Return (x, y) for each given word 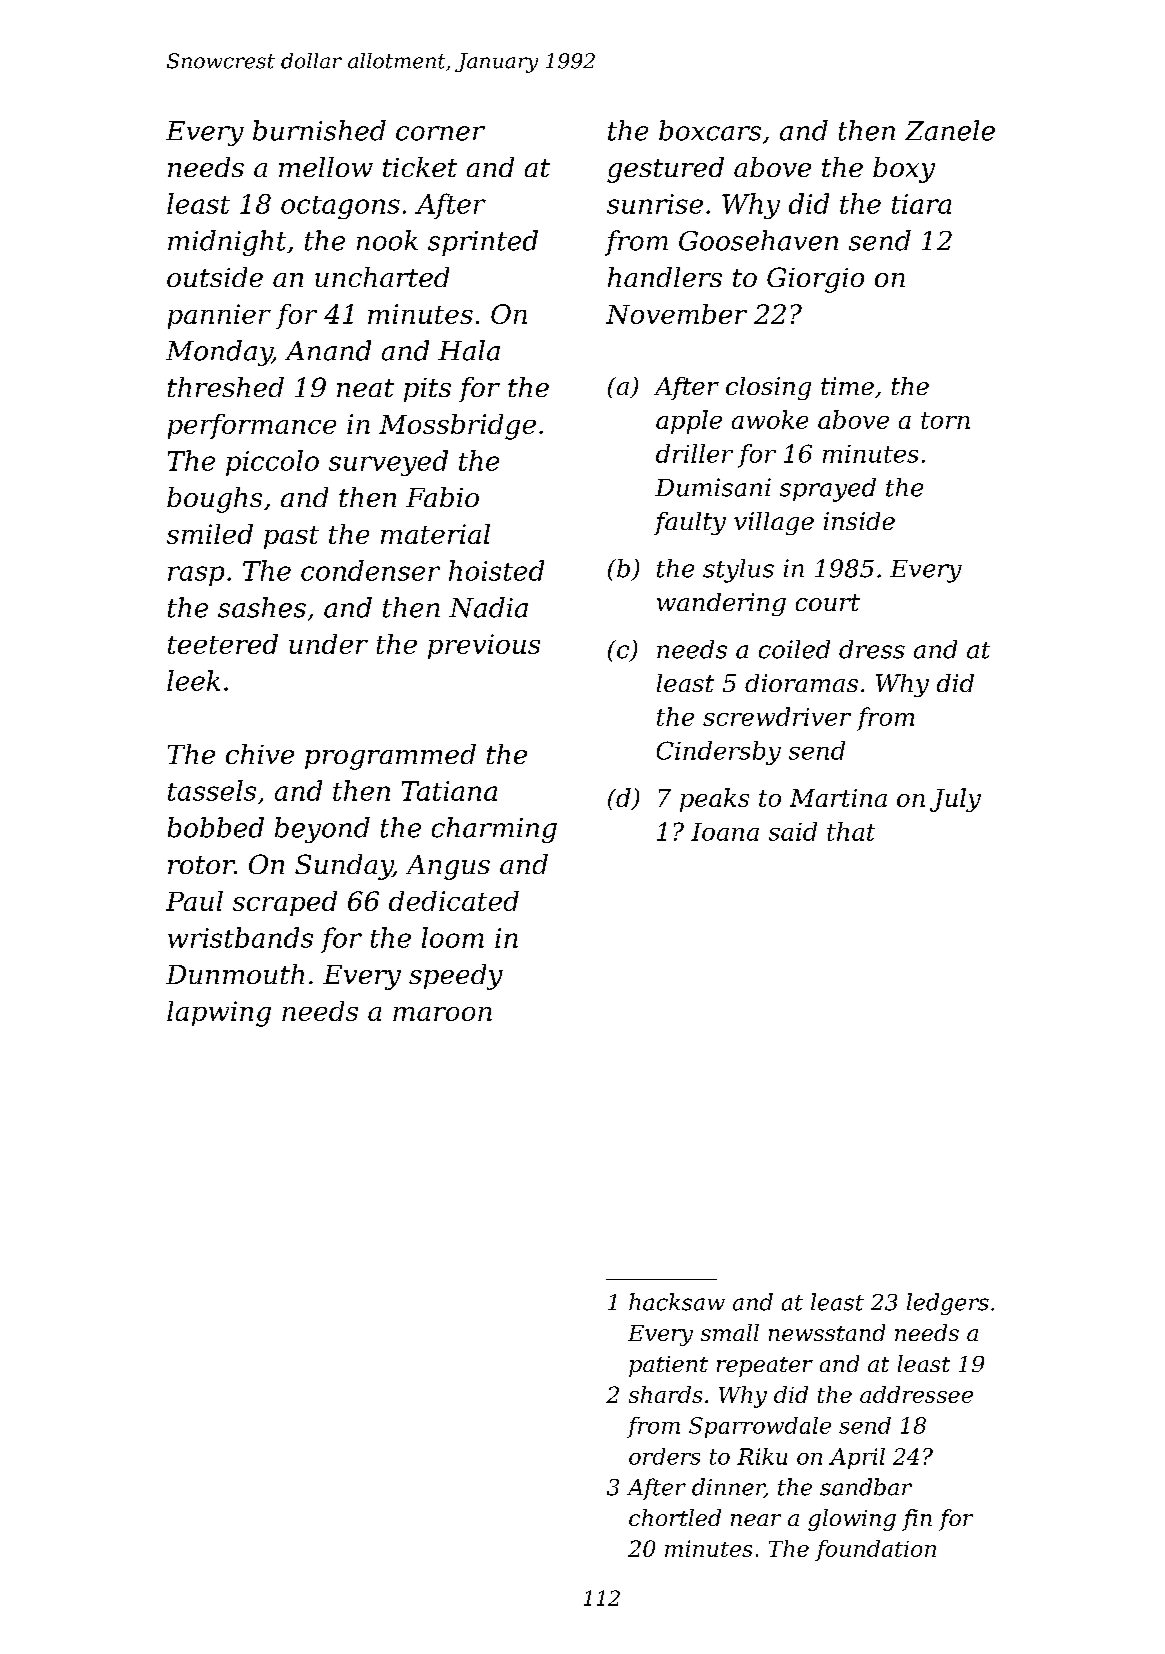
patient (668, 1366)
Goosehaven (758, 240)
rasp (196, 576)
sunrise (655, 204)
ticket (420, 167)
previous (484, 646)
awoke (770, 419)
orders (664, 1456)
